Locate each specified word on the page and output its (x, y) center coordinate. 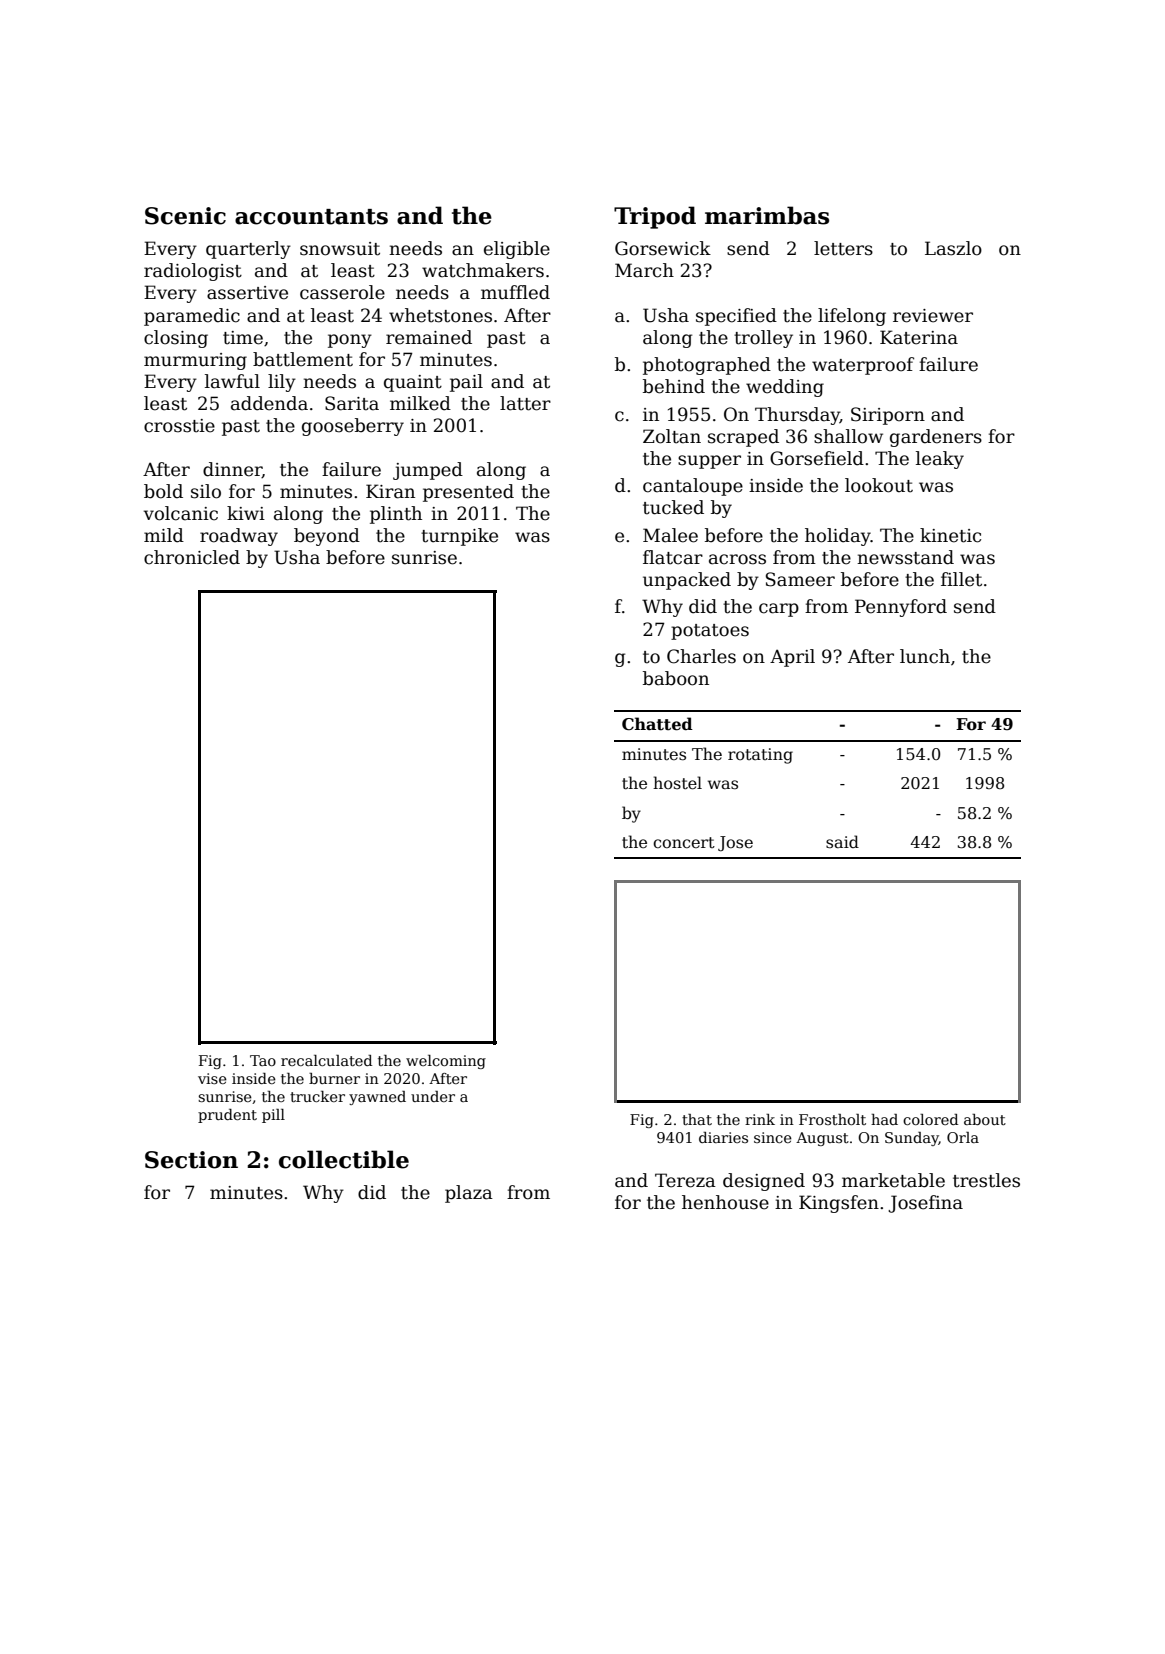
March (644, 270)
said (842, 841)
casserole (342, 292)
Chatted (657, 724)
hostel (677, 783)
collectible (344, 1159)
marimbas (767, 215)
